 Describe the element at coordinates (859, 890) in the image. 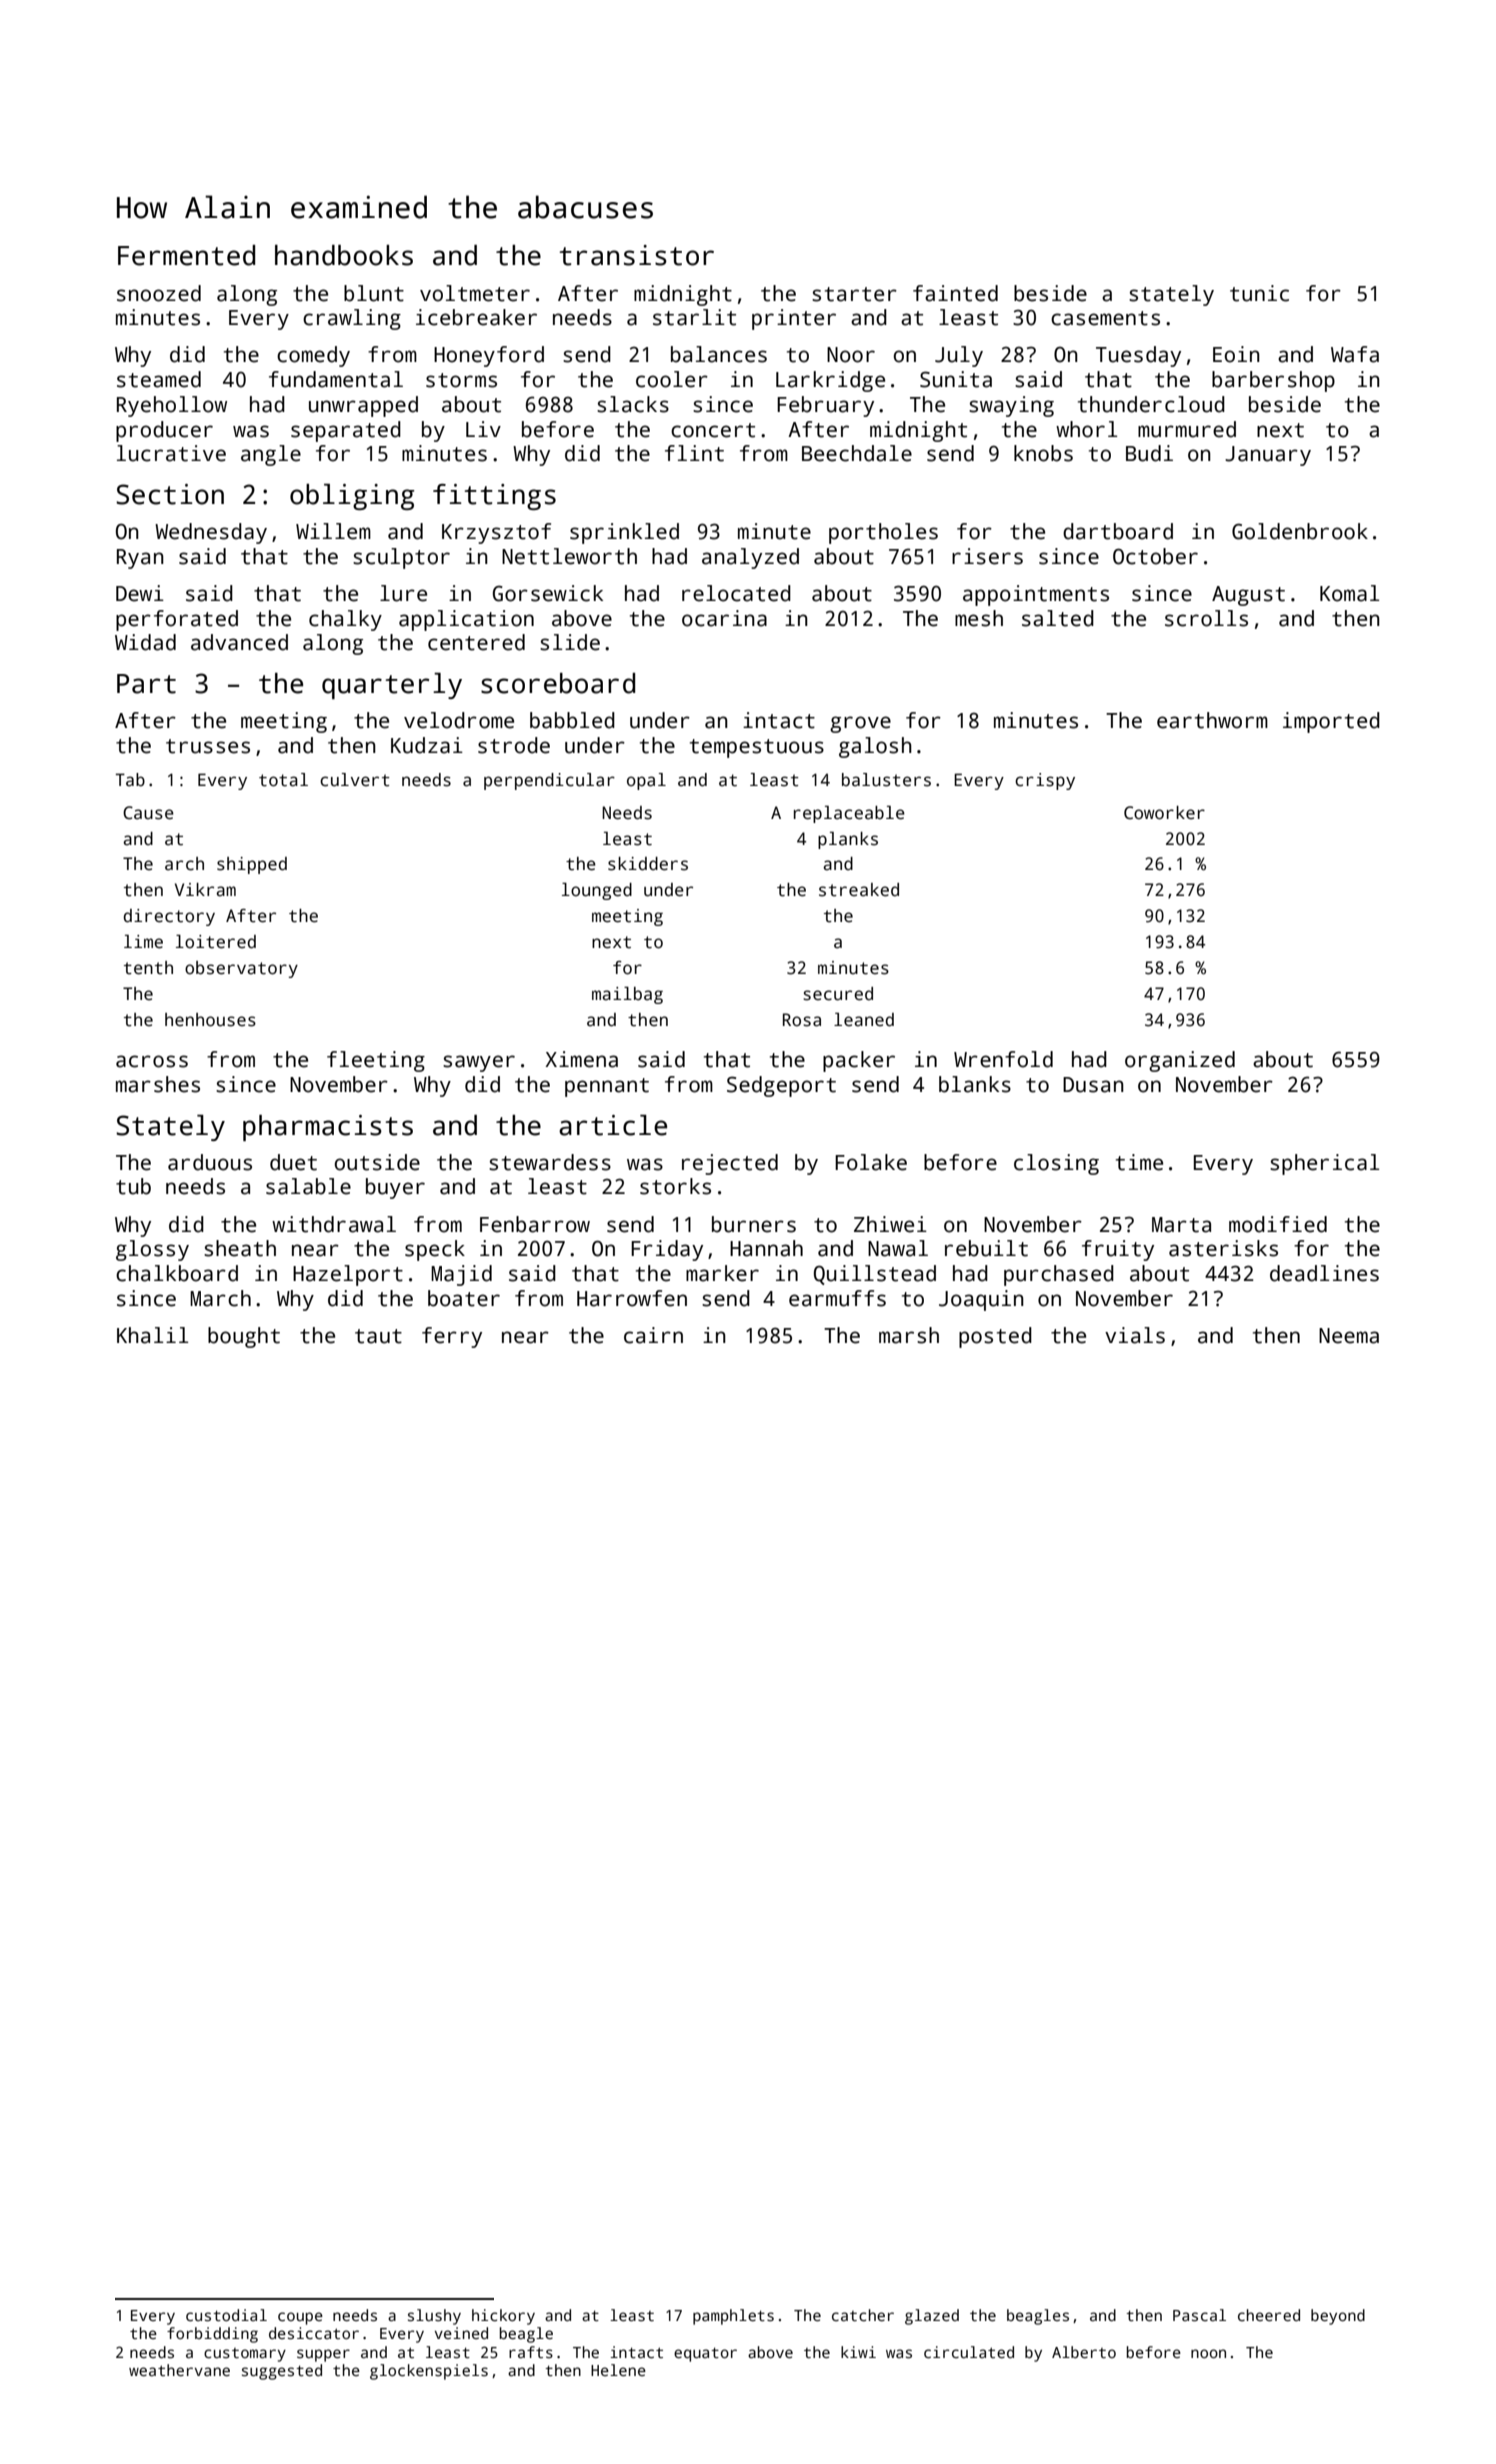

I see `streaked` at that location.
